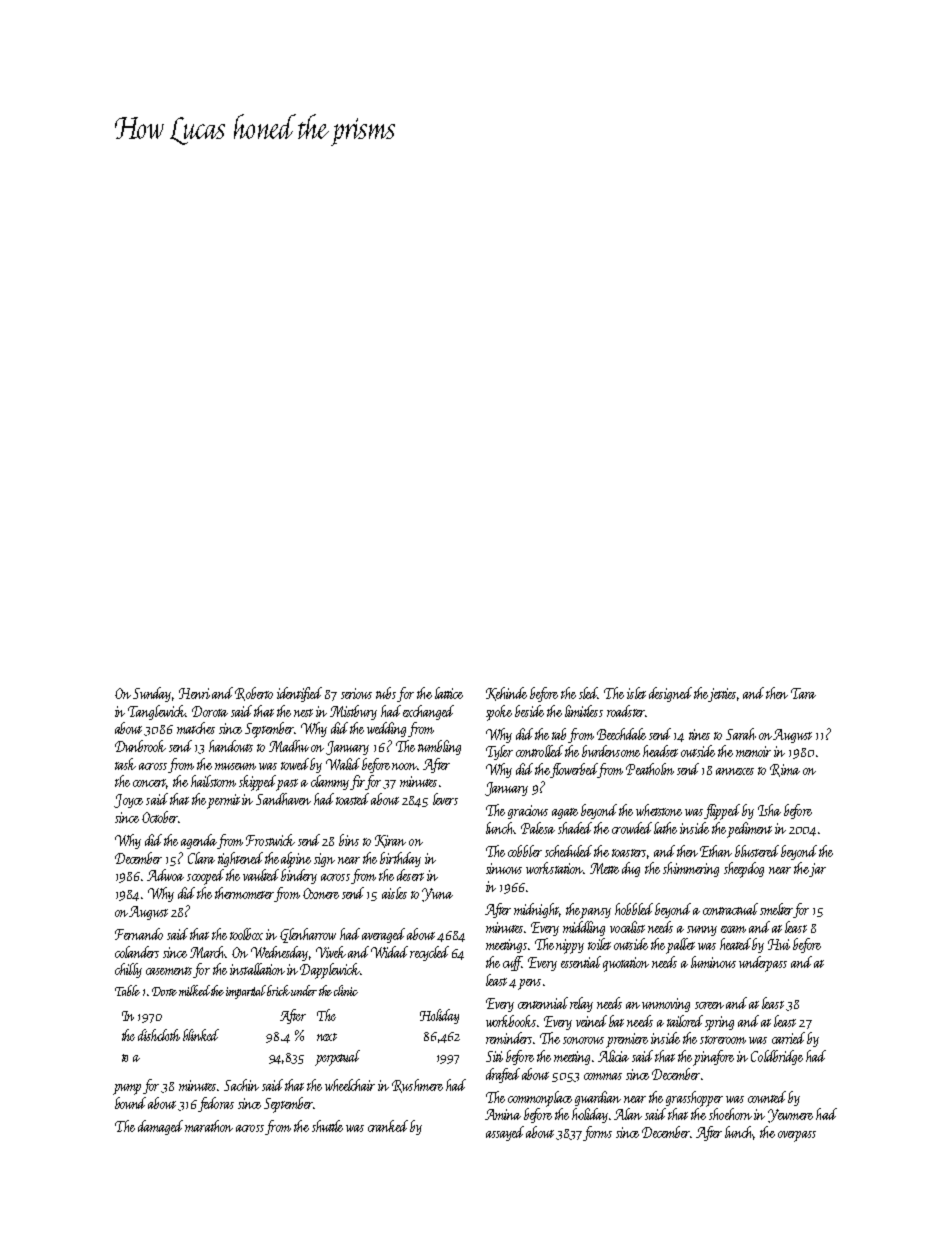  Describe the element at coordinates (164, 991) in the document. I see `Dorte` at that location.
